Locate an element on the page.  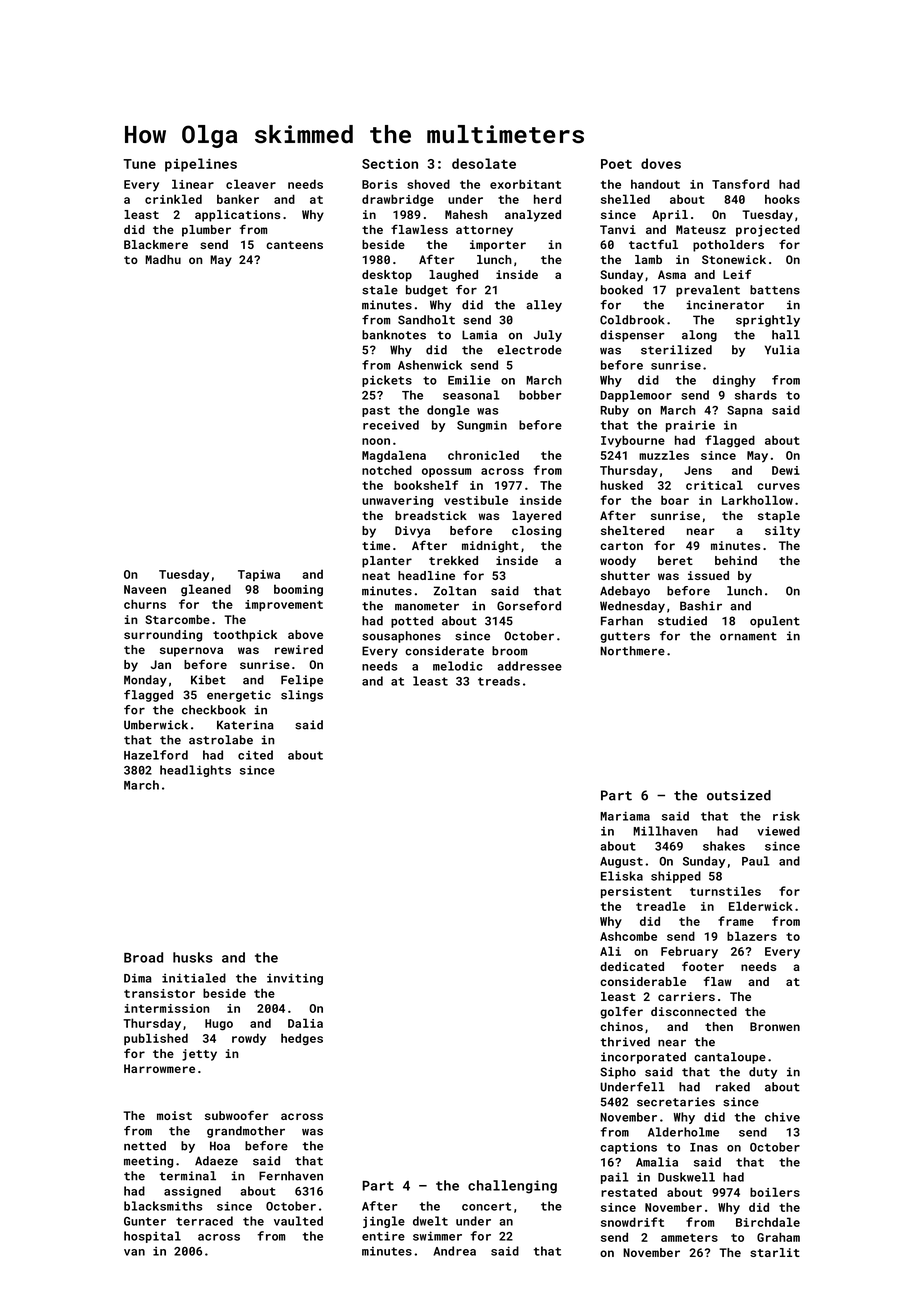
risk is located at coordinates (786, 816).
